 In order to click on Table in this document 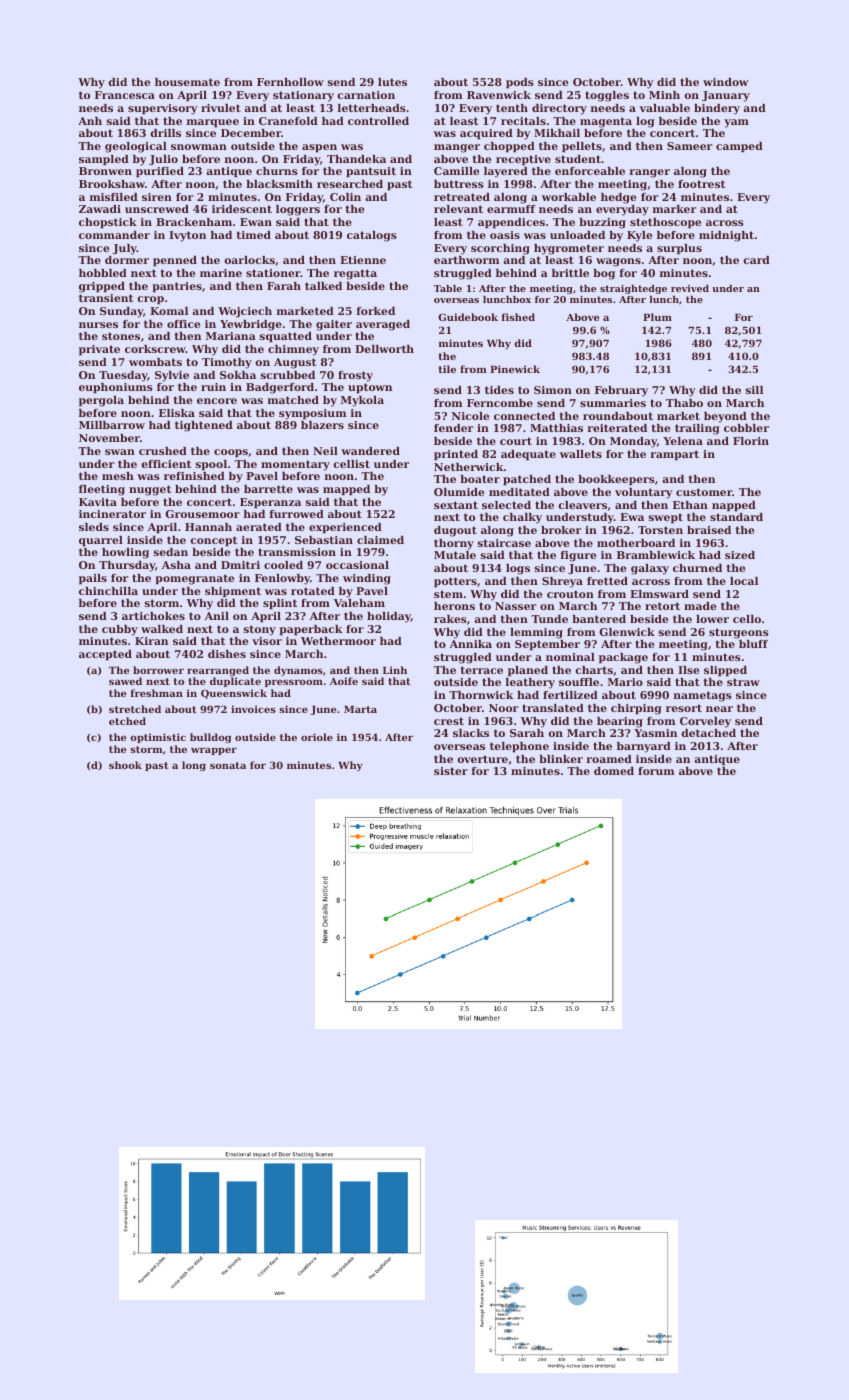, I will do `click(448, 288)`.
